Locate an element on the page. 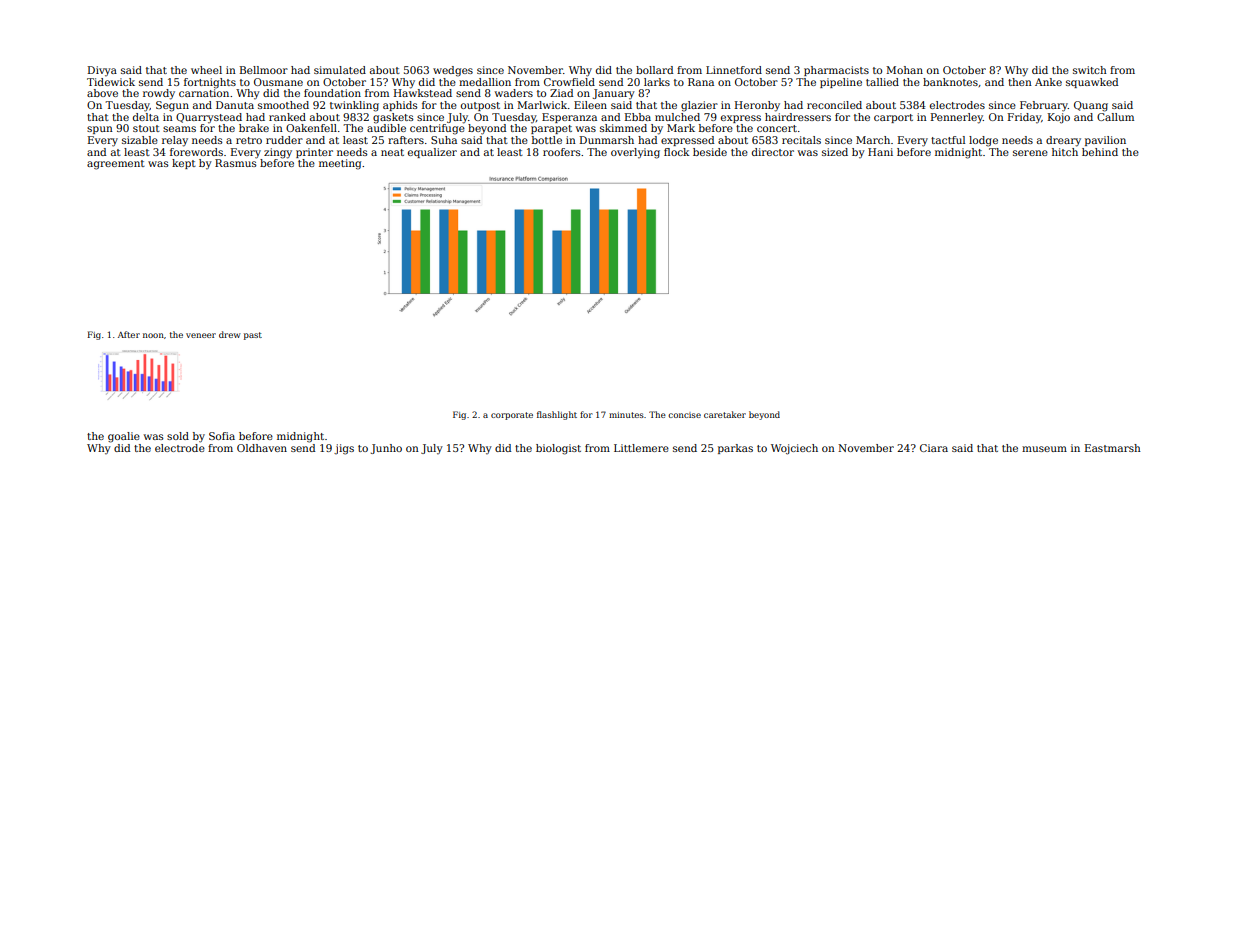  caretaker is located at coordinates (725, 414).
